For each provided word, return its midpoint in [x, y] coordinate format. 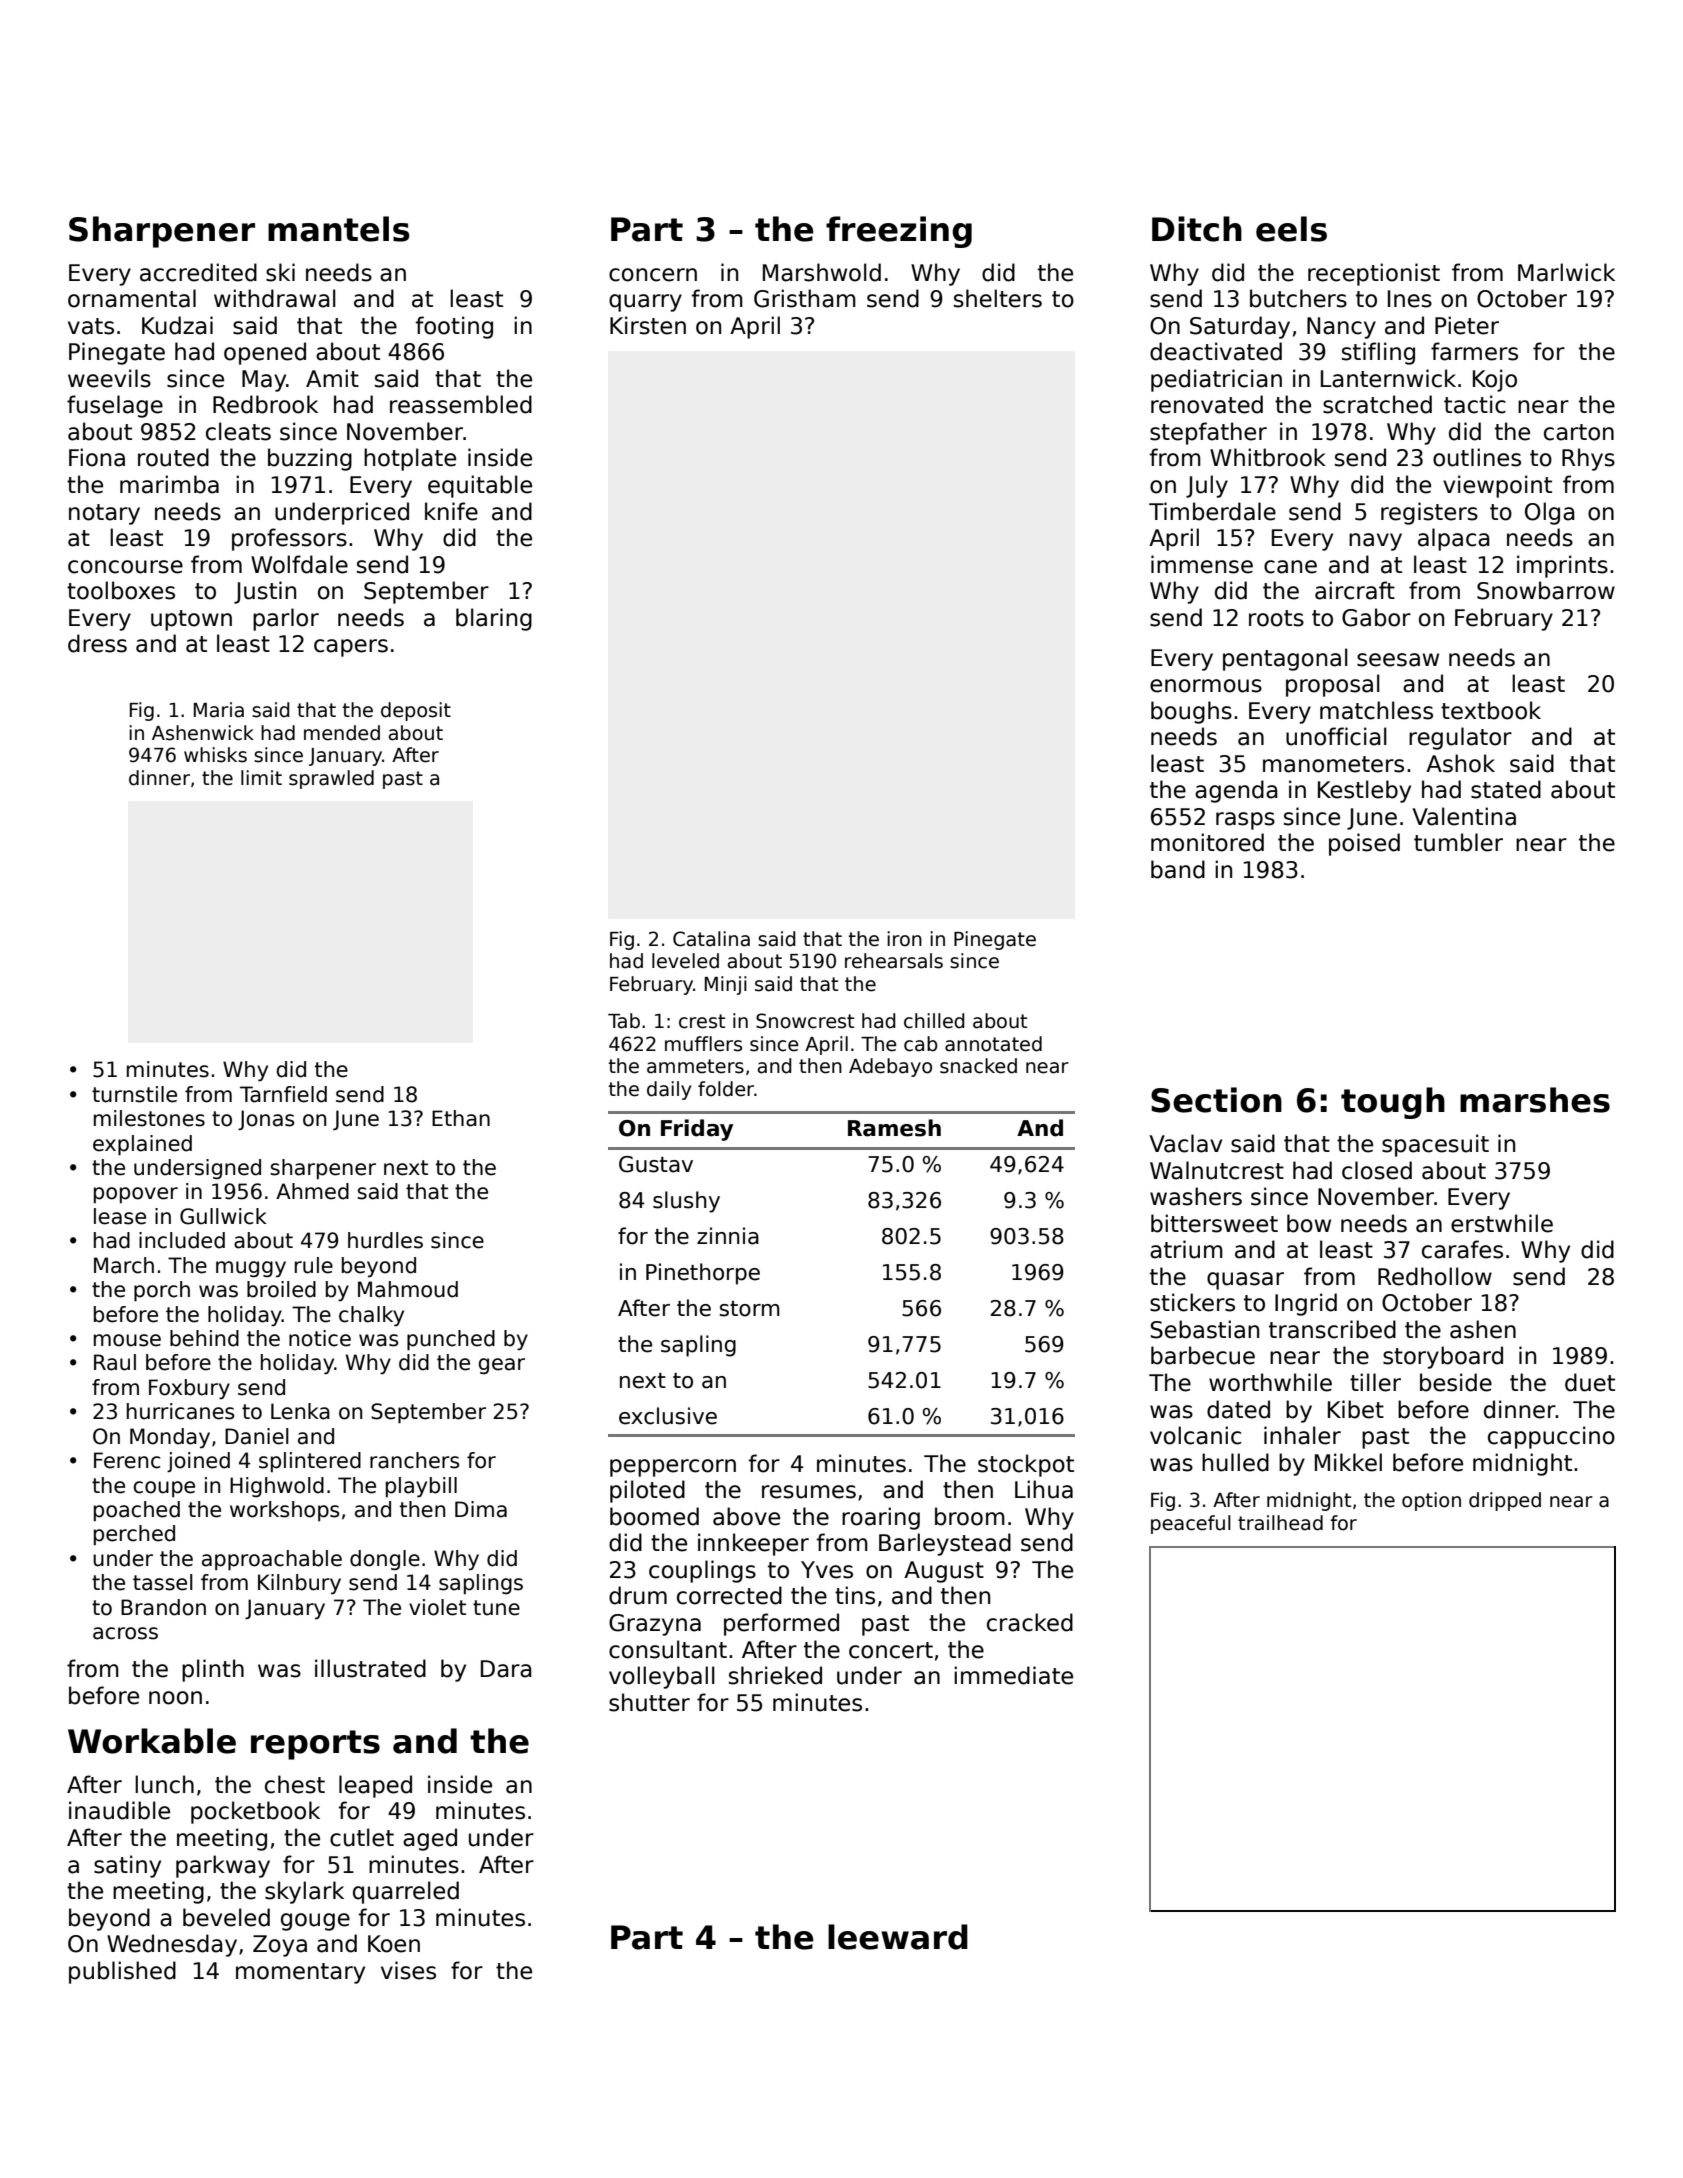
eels [1291, 229]
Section [1216, 1100]
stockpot [1026, 1465]
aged [430, 1839]
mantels [339, 229]
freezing [899, 232]
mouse [127, 1340]
